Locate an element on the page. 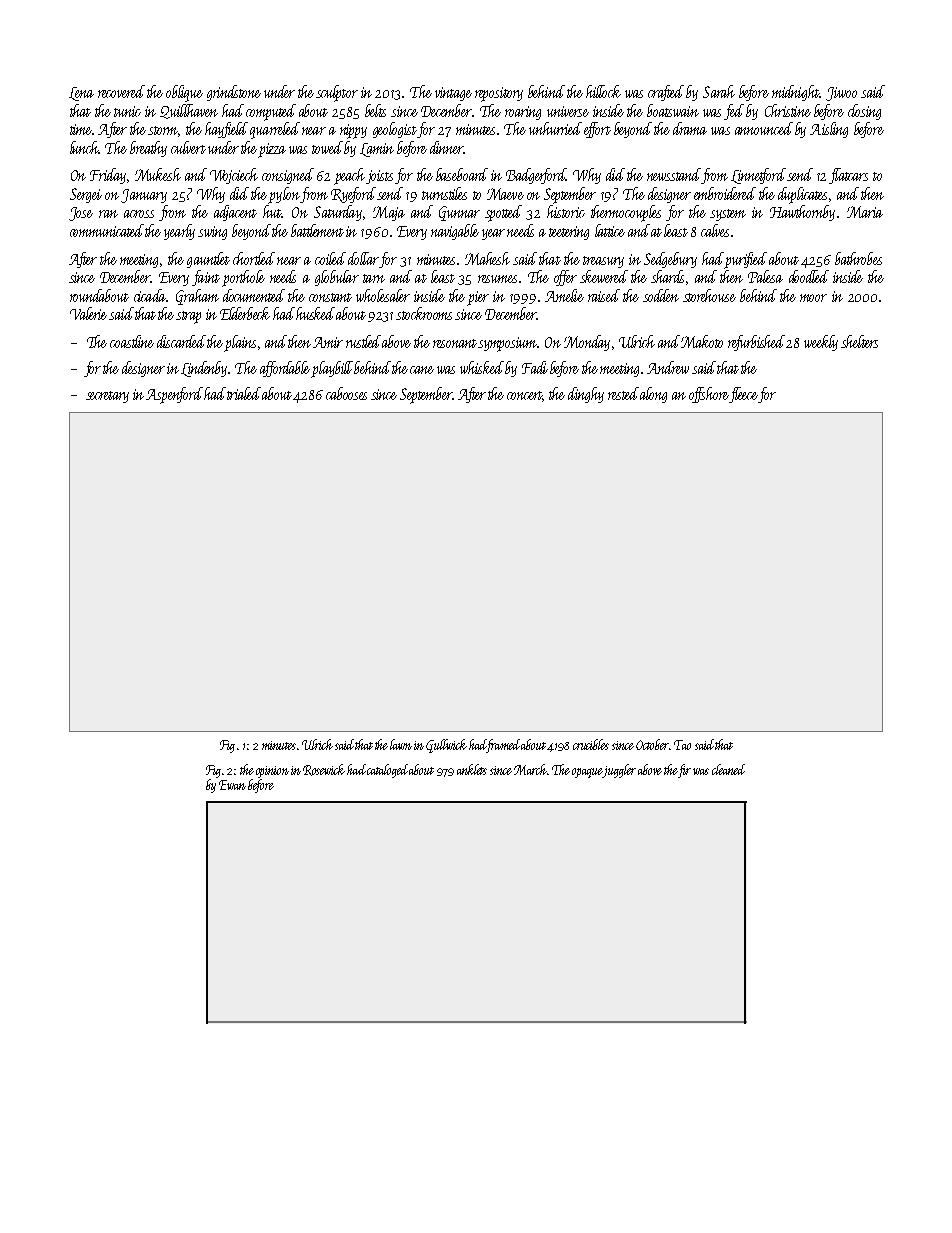  Maria is located at coordinates (865, 212).
